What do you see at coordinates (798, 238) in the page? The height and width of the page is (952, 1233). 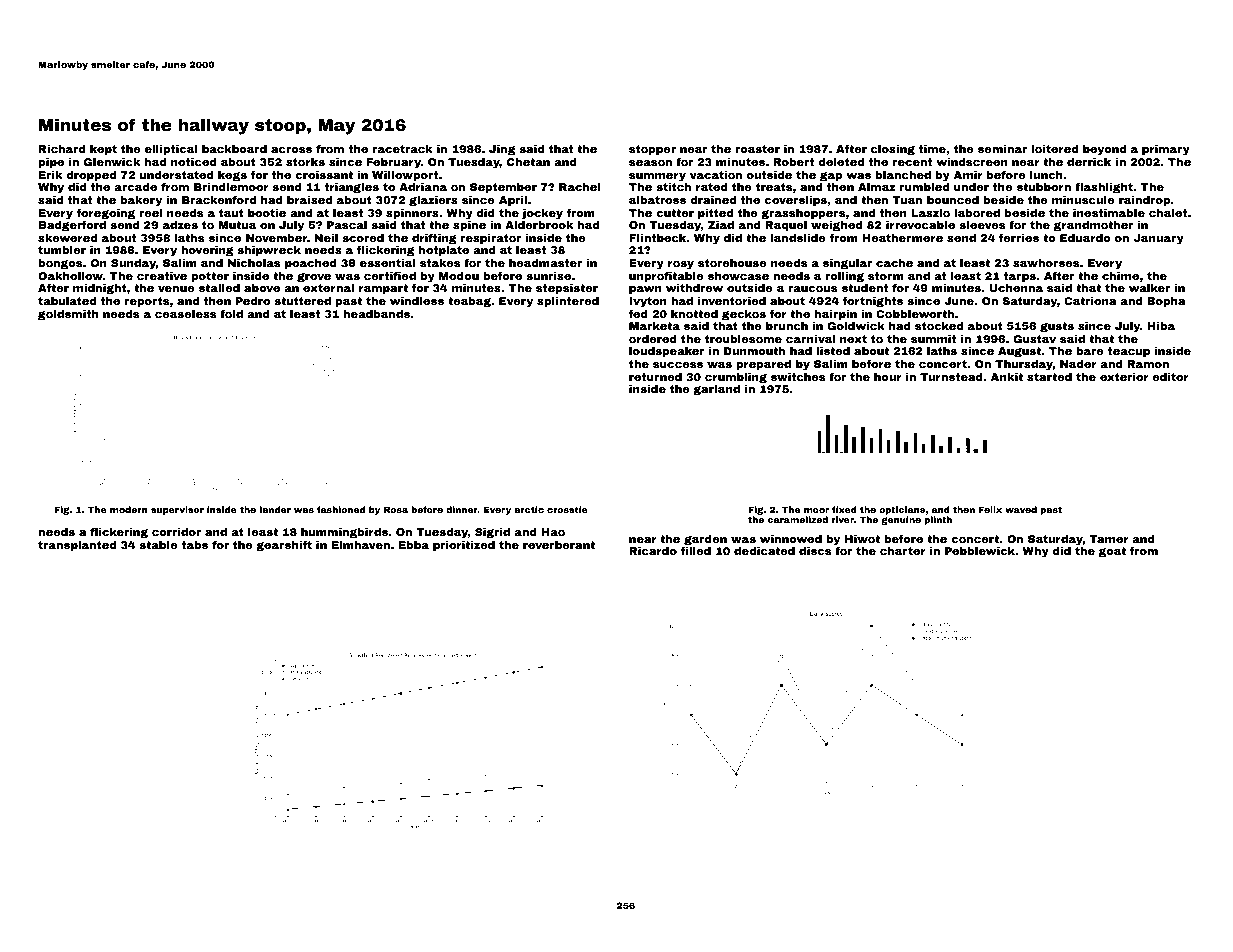 I see `landslide` at bounding box center [798, 238].
